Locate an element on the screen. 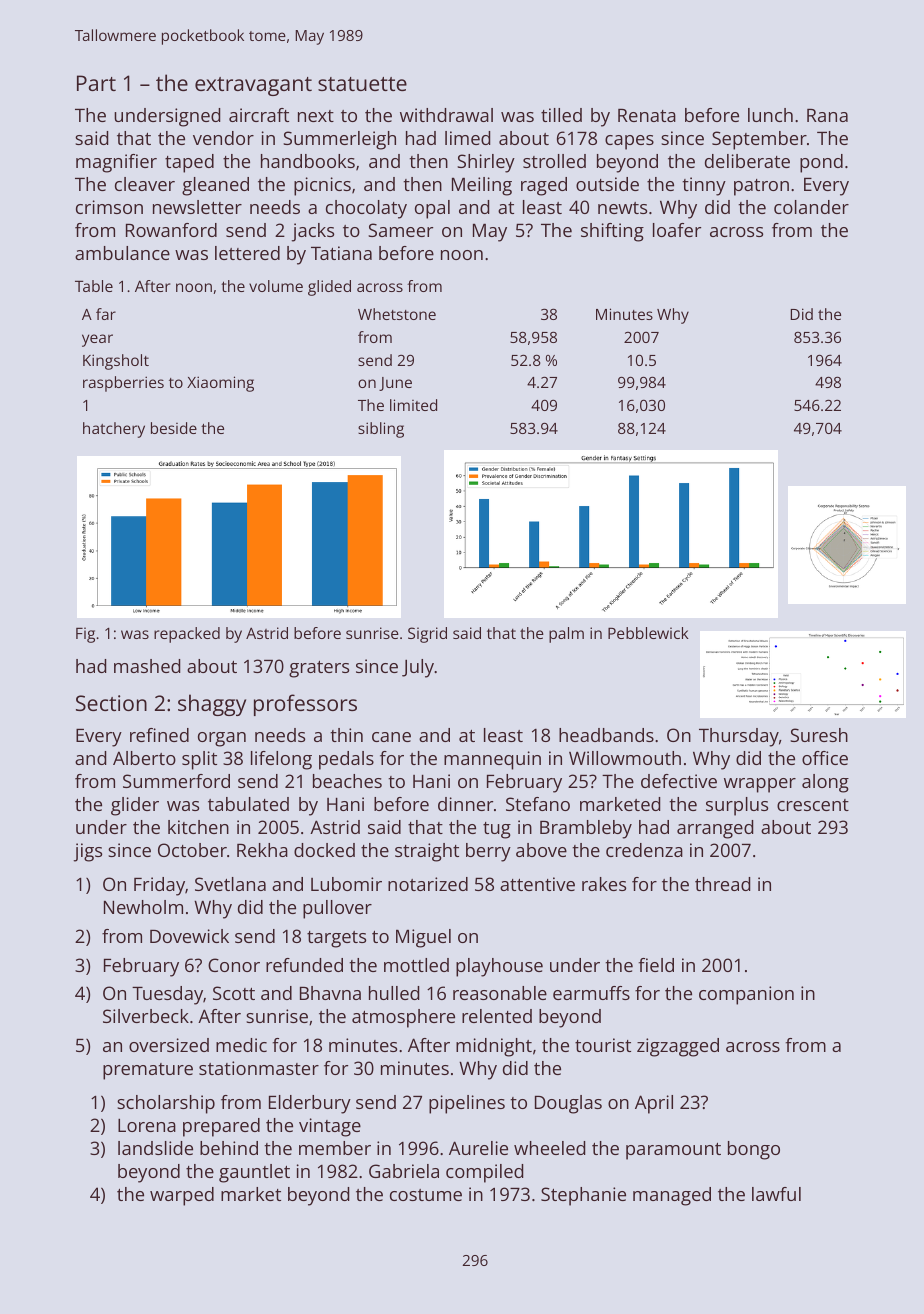  Renata is located at coordinates (647, 115).
